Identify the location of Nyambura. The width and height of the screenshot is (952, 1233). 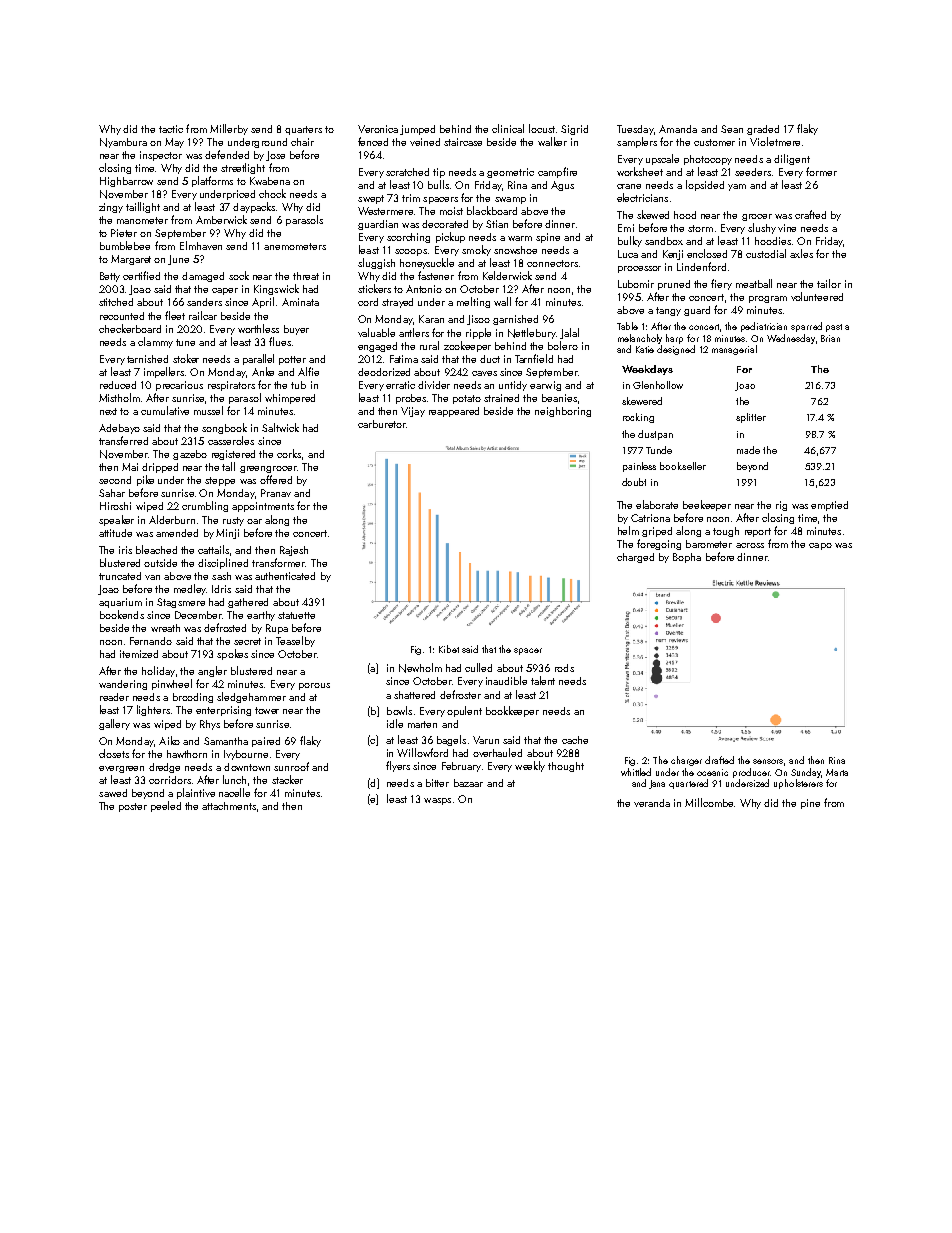
(123, 143).
